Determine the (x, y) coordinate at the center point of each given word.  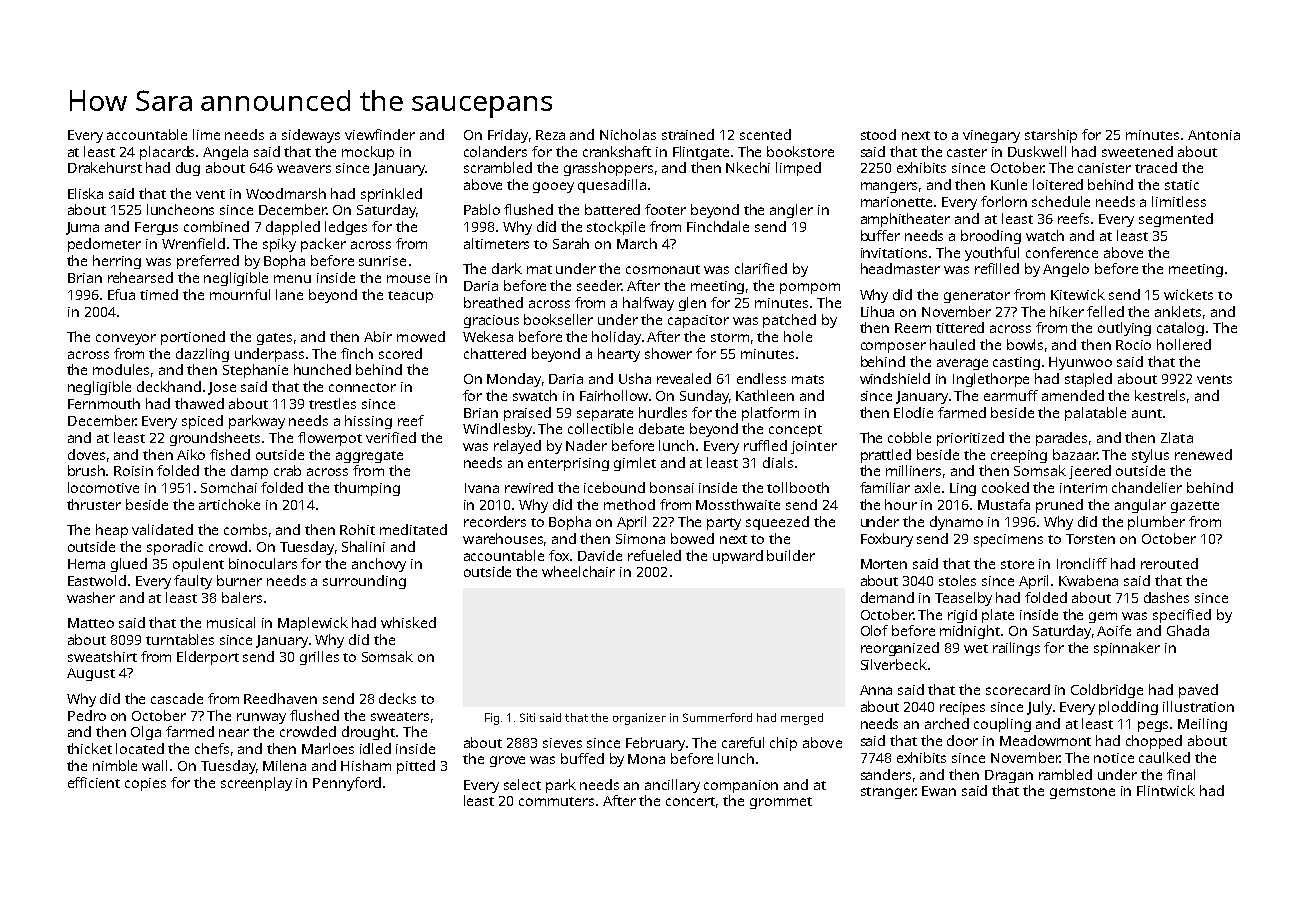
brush (86, 470)
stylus (1150, 456)
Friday (508, 136)
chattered (495, 353)
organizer (639, 719)
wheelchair (578, 571)
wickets (1188, 294)
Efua (121, 294)
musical (231, 622)
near (234, 733)
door (962, 740)
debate (661, 428)
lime (206, 134)
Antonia (1214, 135)
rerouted (1169, 563)
